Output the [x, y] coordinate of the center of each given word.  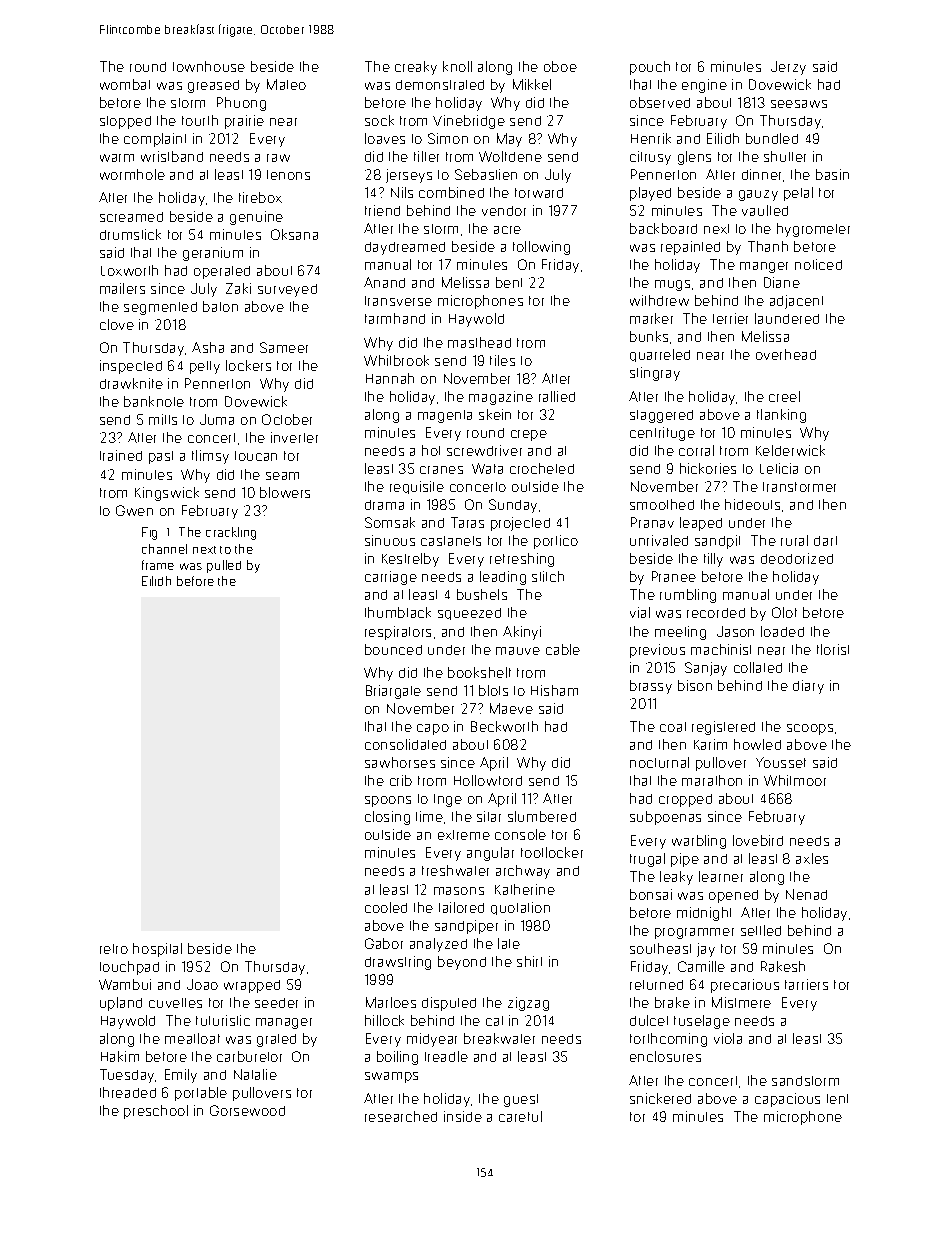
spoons [388, 801]
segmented [160, 308]
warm [117, 158]
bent [509, 282]
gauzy [758, 195]
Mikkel [532, 84]
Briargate [393, 692]
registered [723, 728]
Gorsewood [247, 1110]
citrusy [650, 158]
